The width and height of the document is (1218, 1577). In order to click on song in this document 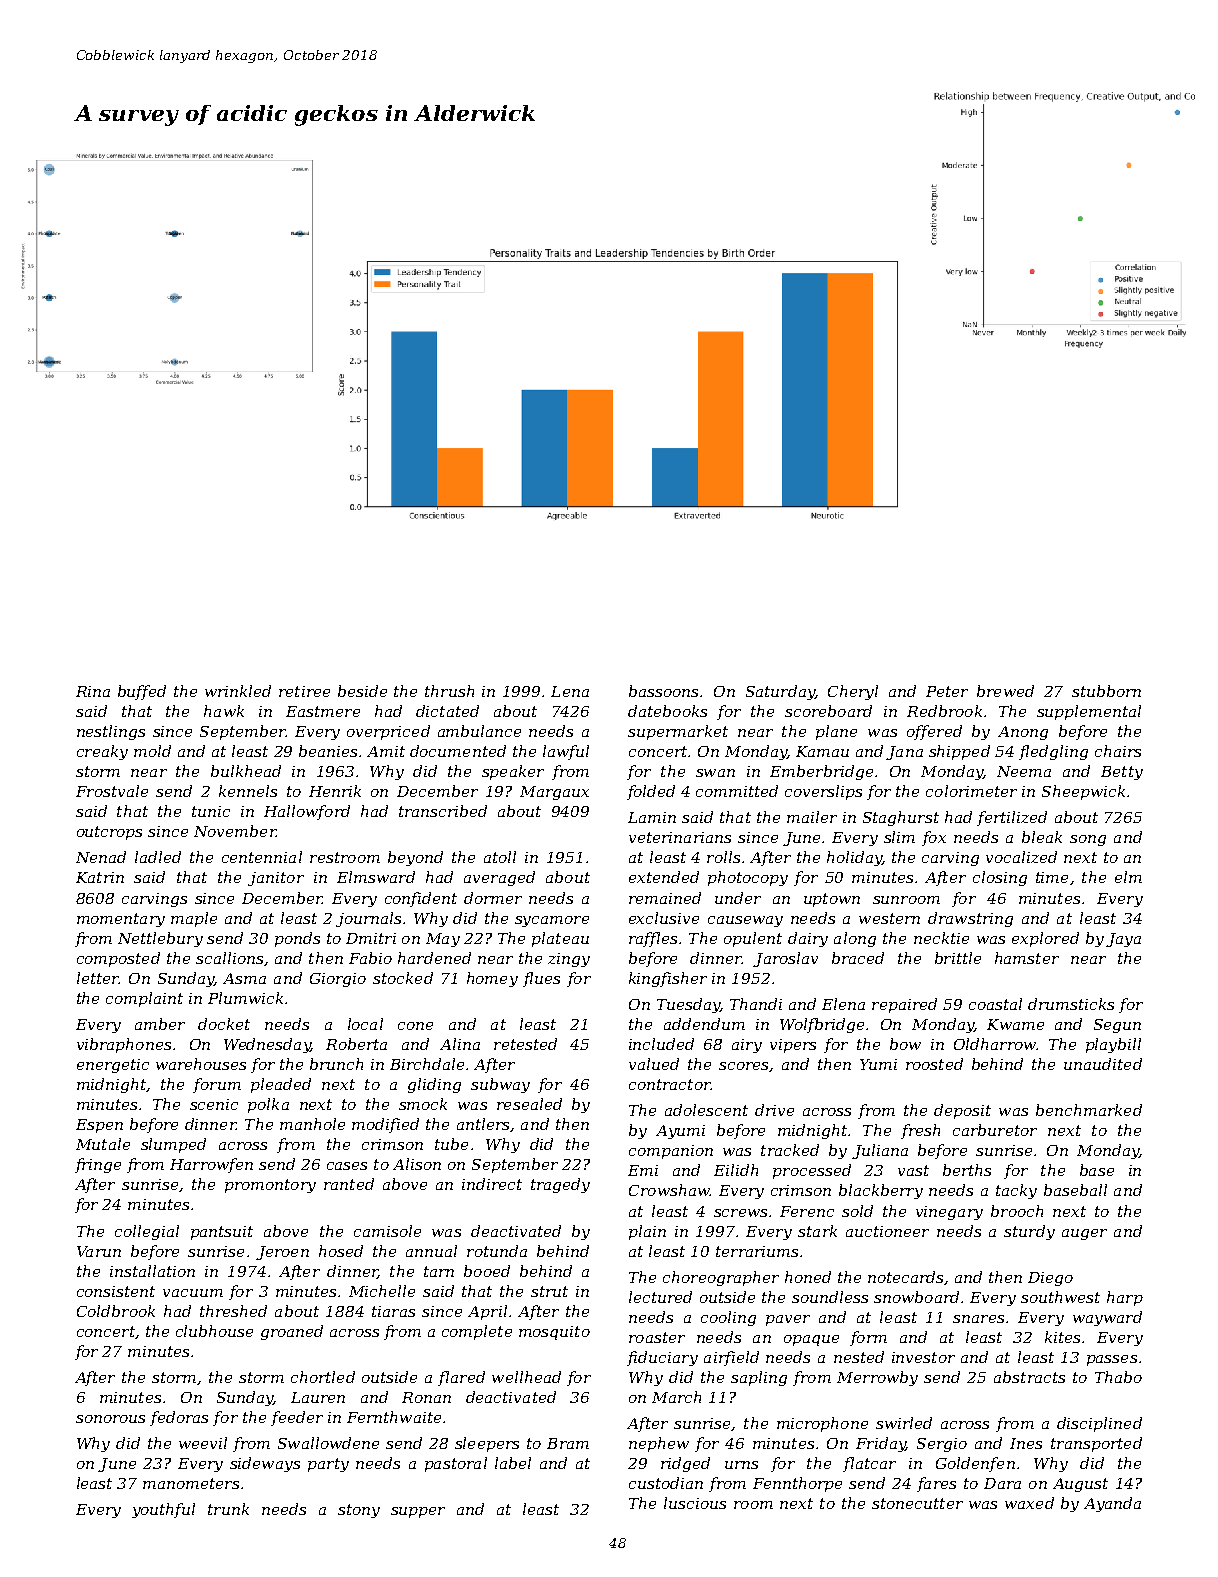, I will do `click(1088, 840)`.
